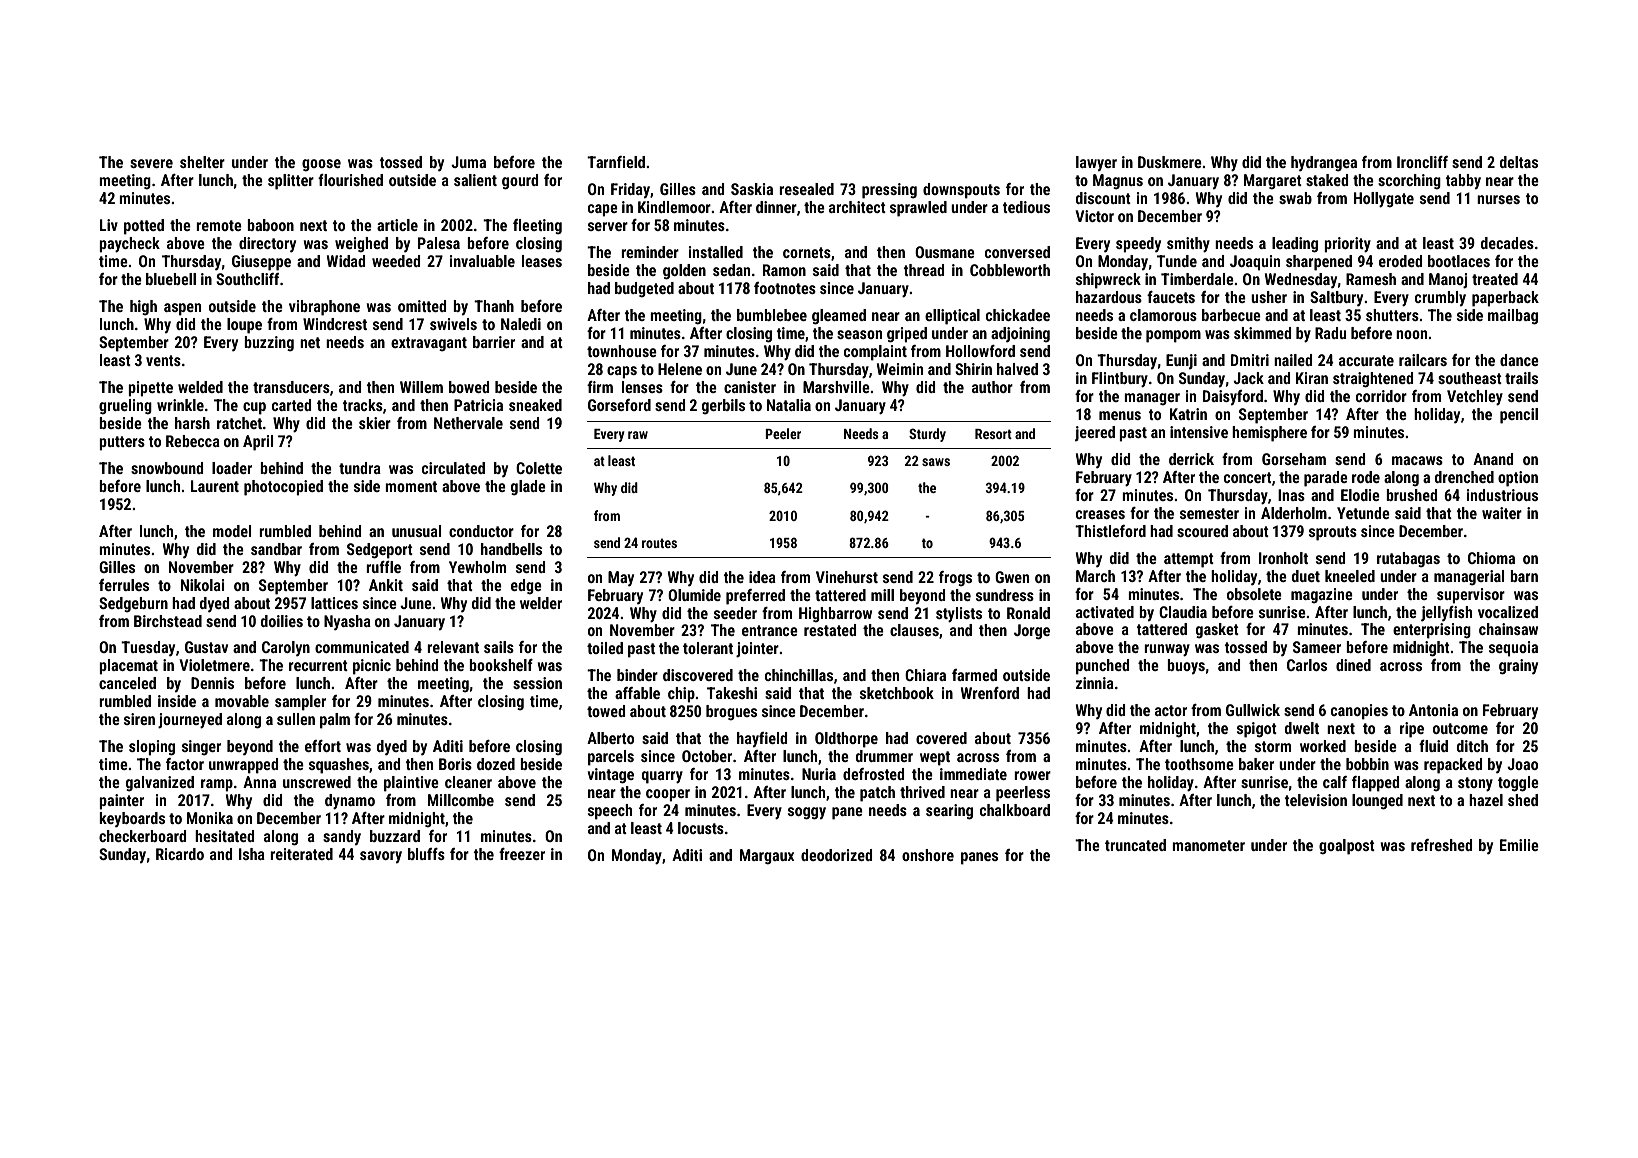 The image size is (1638, 1158). I want to click on decades, so click(1507, 243).
